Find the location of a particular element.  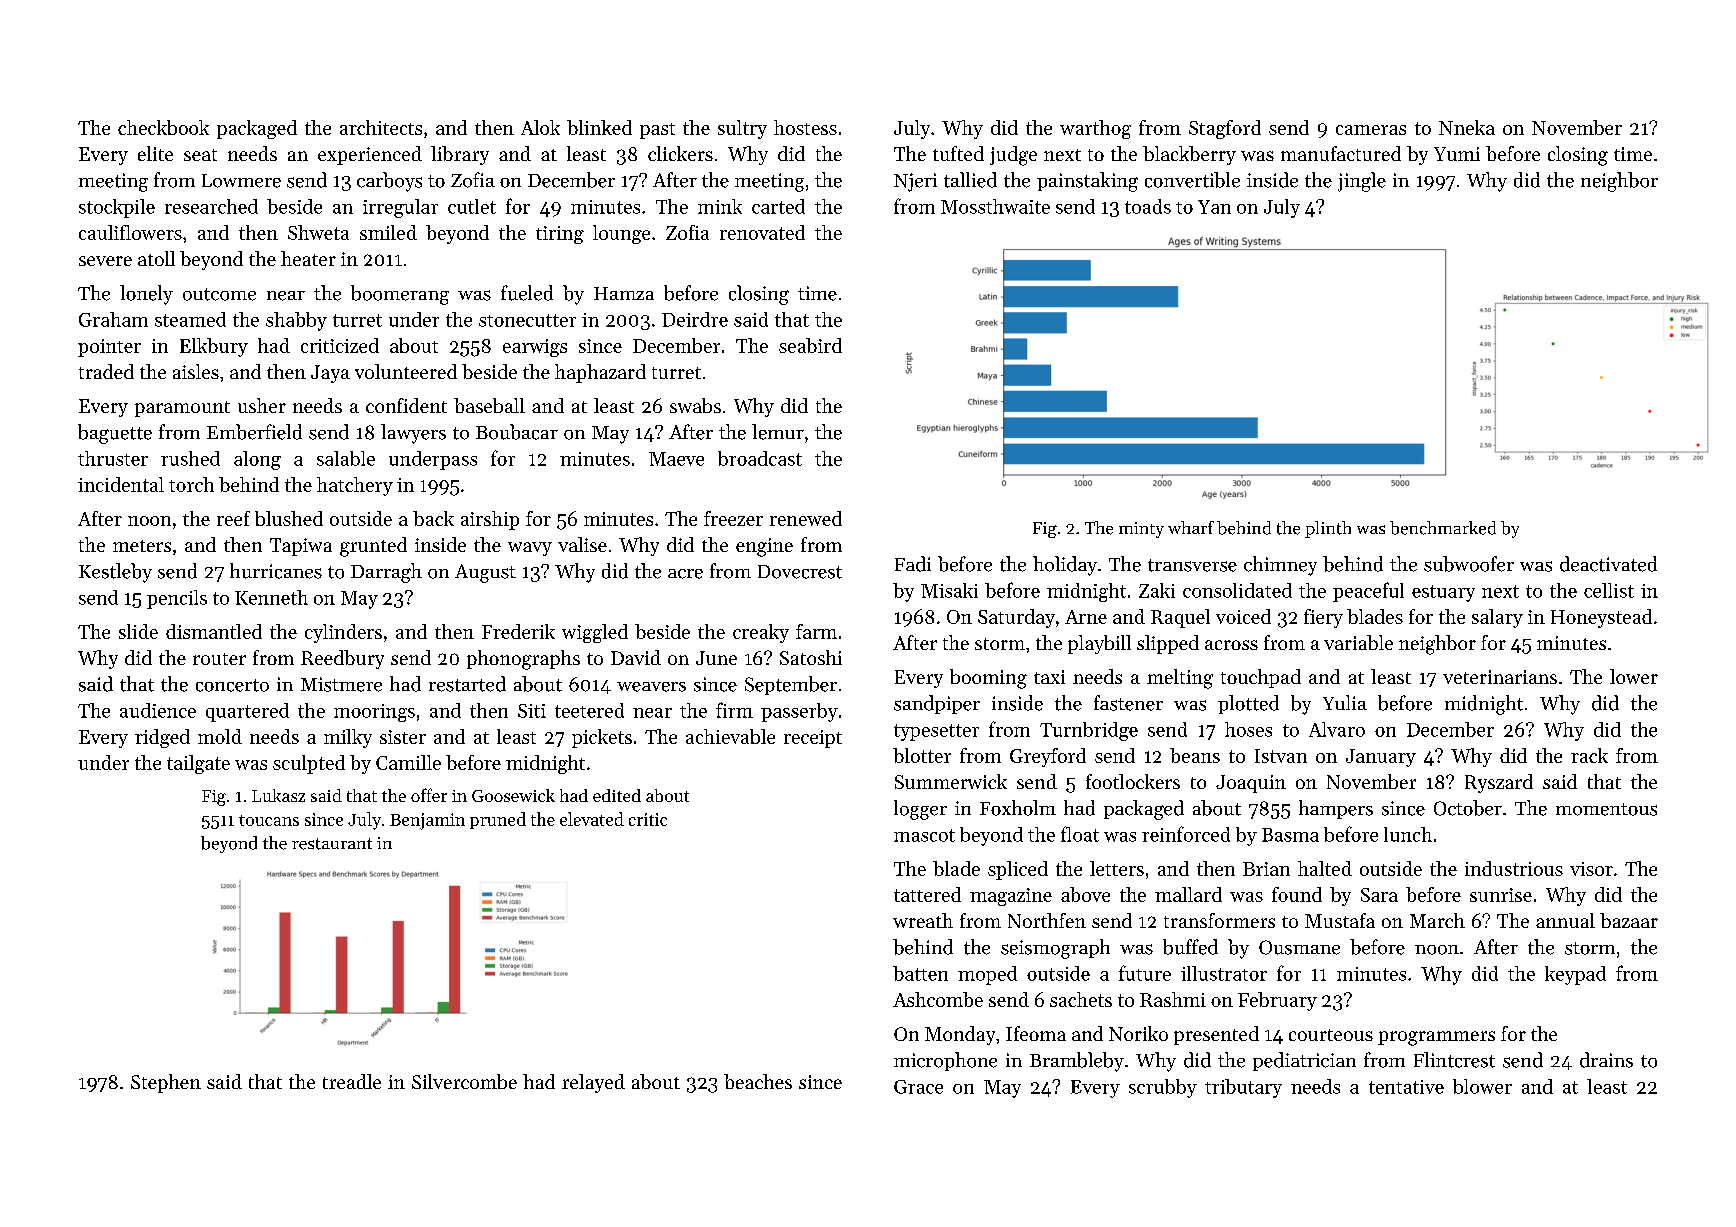

tailgate is located at coordinates (198, 764).
